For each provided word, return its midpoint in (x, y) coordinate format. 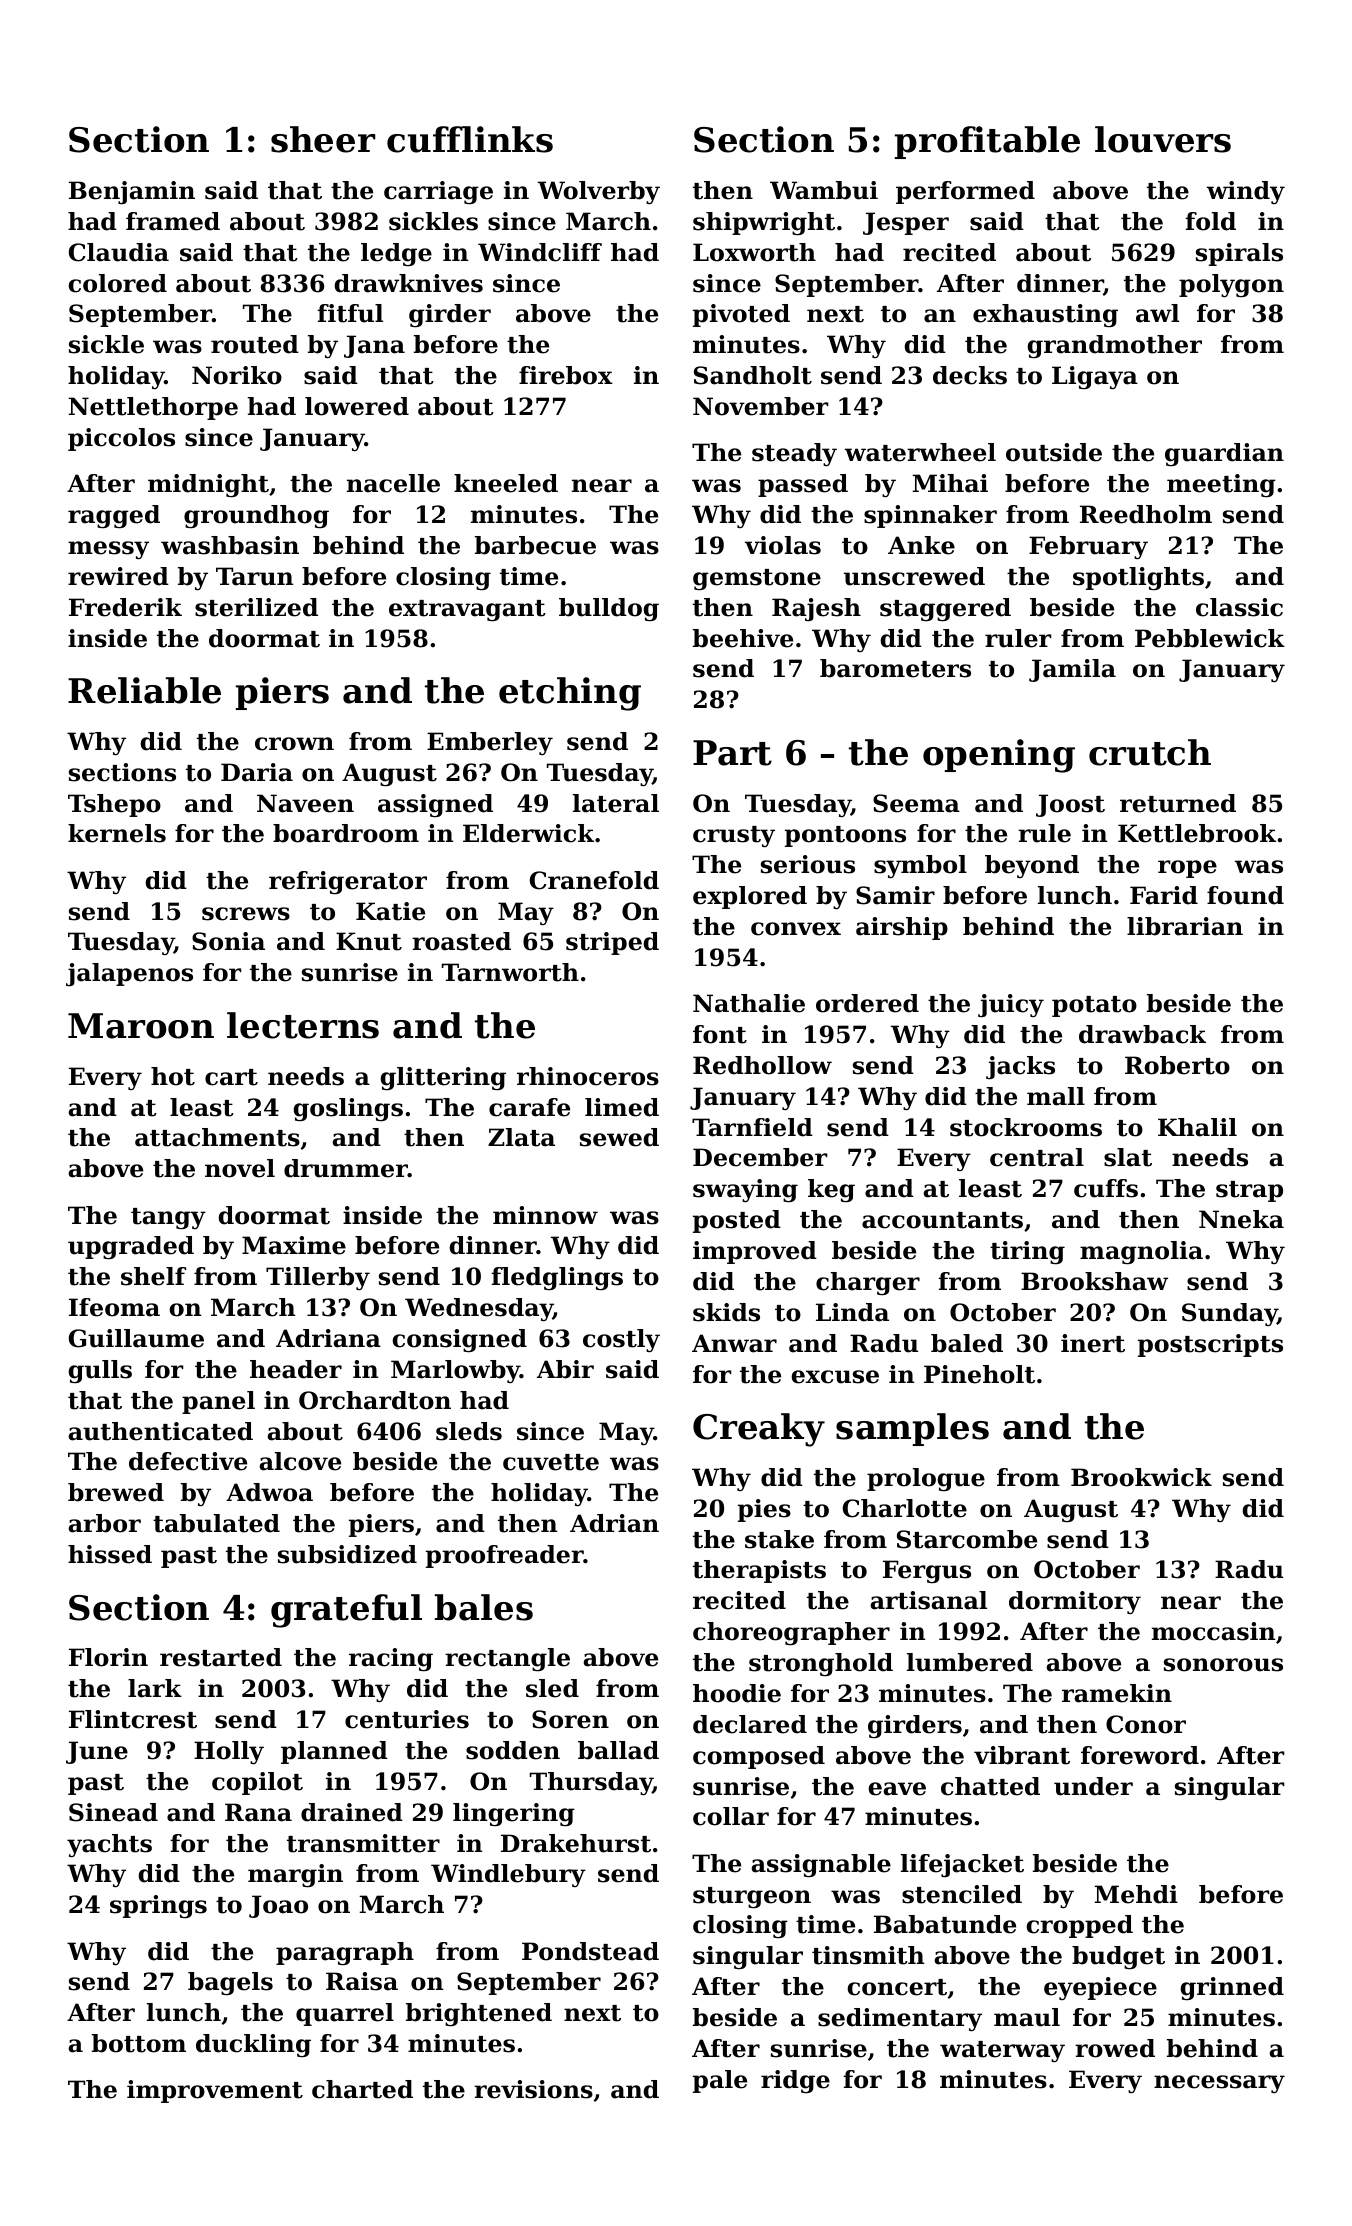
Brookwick (1141, 1477)
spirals (1239, 254)
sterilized (256, 607)
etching (570, 694)
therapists (759, 1571)
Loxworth (754, 252)
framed (173, 221)
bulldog (609, 609)
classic (1239, 607)
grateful (346, 1611)
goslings (348, 1109)
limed (622, 1107)
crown (294, 744)
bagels (230, 1983)
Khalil (1197, 1127)
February (1088, 547)
